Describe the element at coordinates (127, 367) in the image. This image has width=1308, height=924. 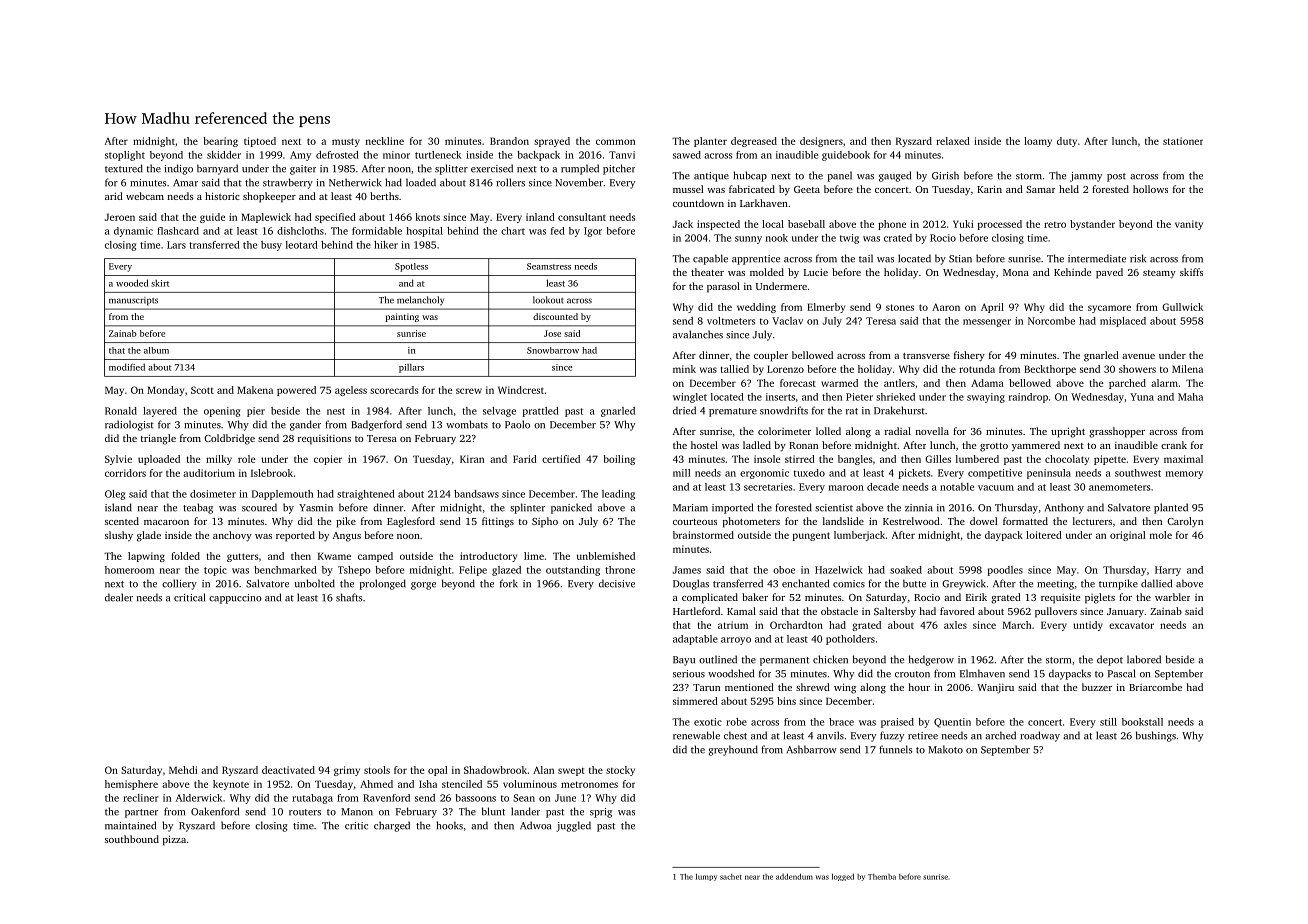
I see `modified` at that location.
